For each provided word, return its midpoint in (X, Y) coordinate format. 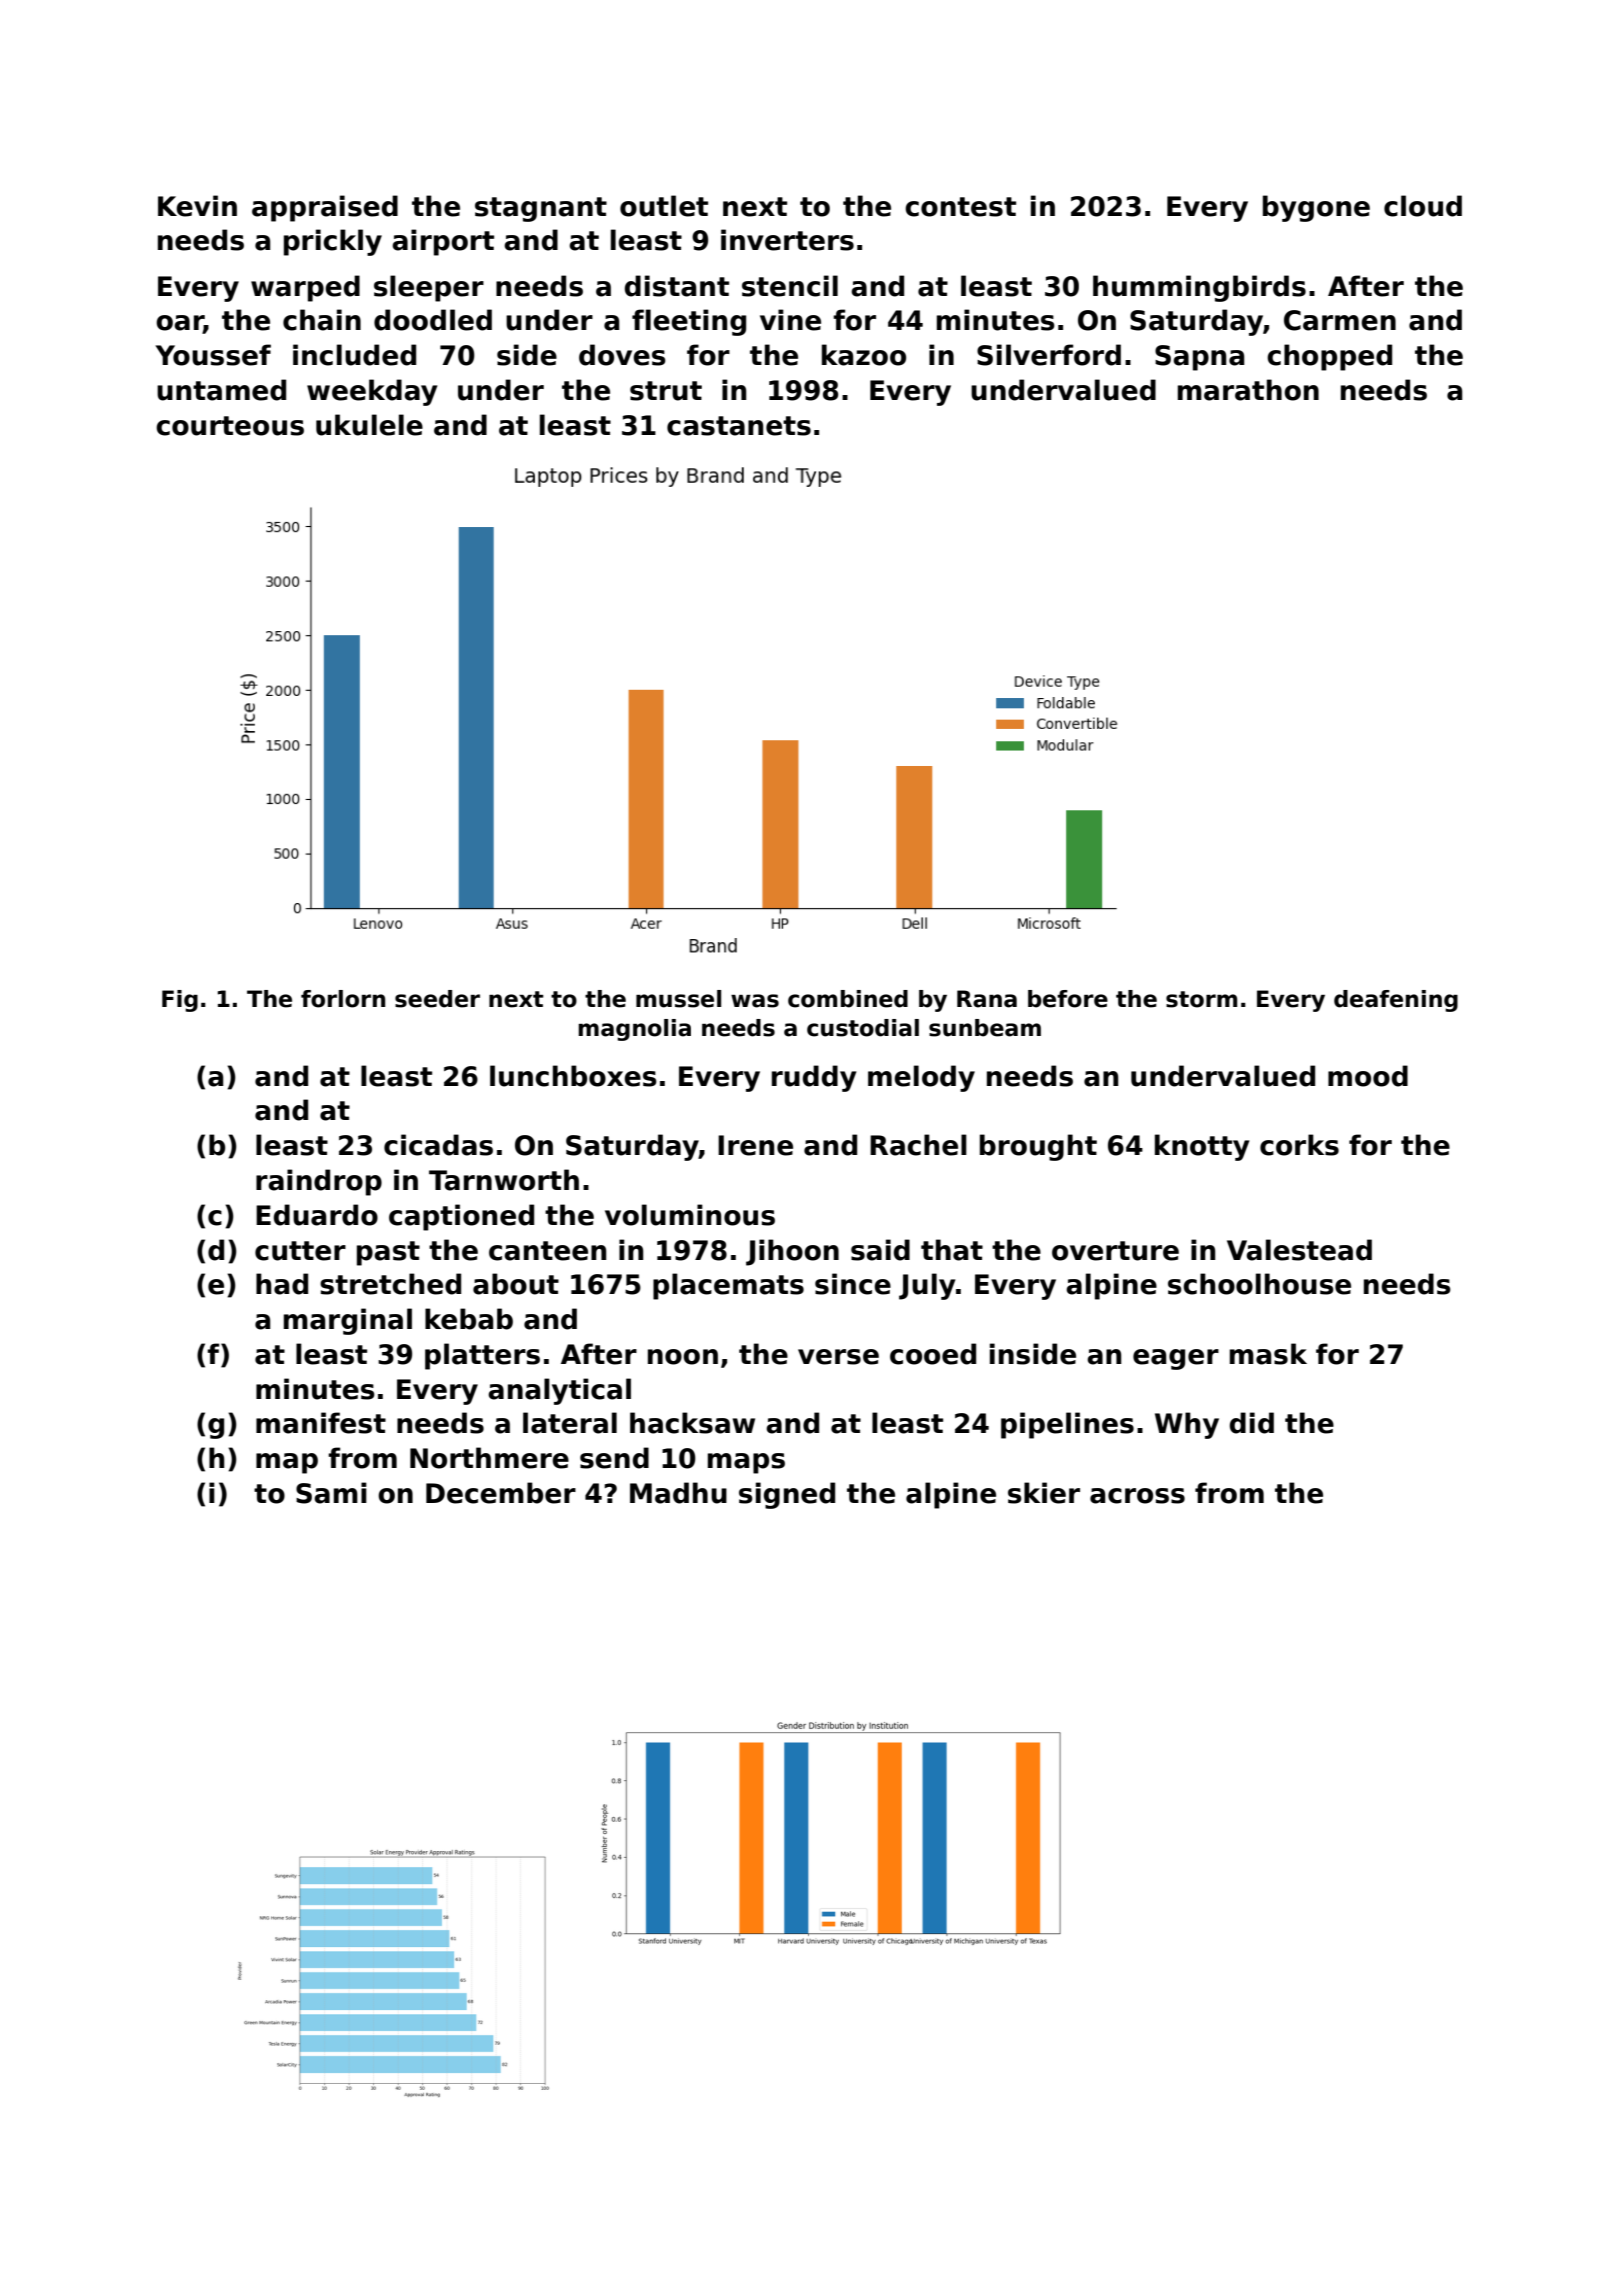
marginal (348, 1321)
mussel (678, 999)
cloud (1423, 206)
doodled (433, 320)
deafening (1396, 1001)
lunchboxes (573, 1076)
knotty (1202, 1147)
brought (1038, 1147)
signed (787, 1495)
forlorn (343, 999)
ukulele (369, 425)
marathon (1248, 390)
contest (960, 207)
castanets (739, 426)
